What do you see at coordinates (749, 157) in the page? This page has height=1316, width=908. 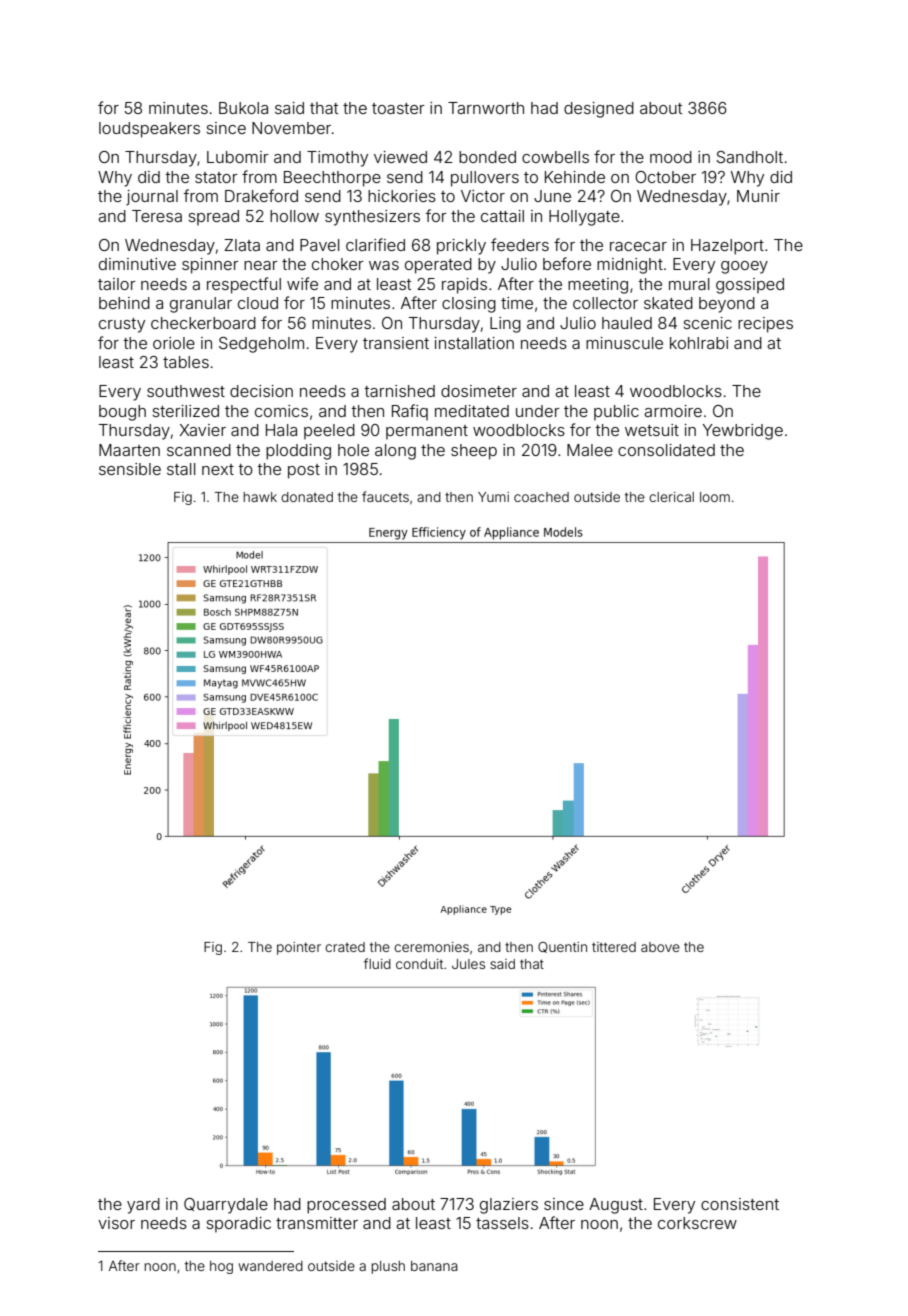 I see `Sandholt` at bounding box center [749, 157].
